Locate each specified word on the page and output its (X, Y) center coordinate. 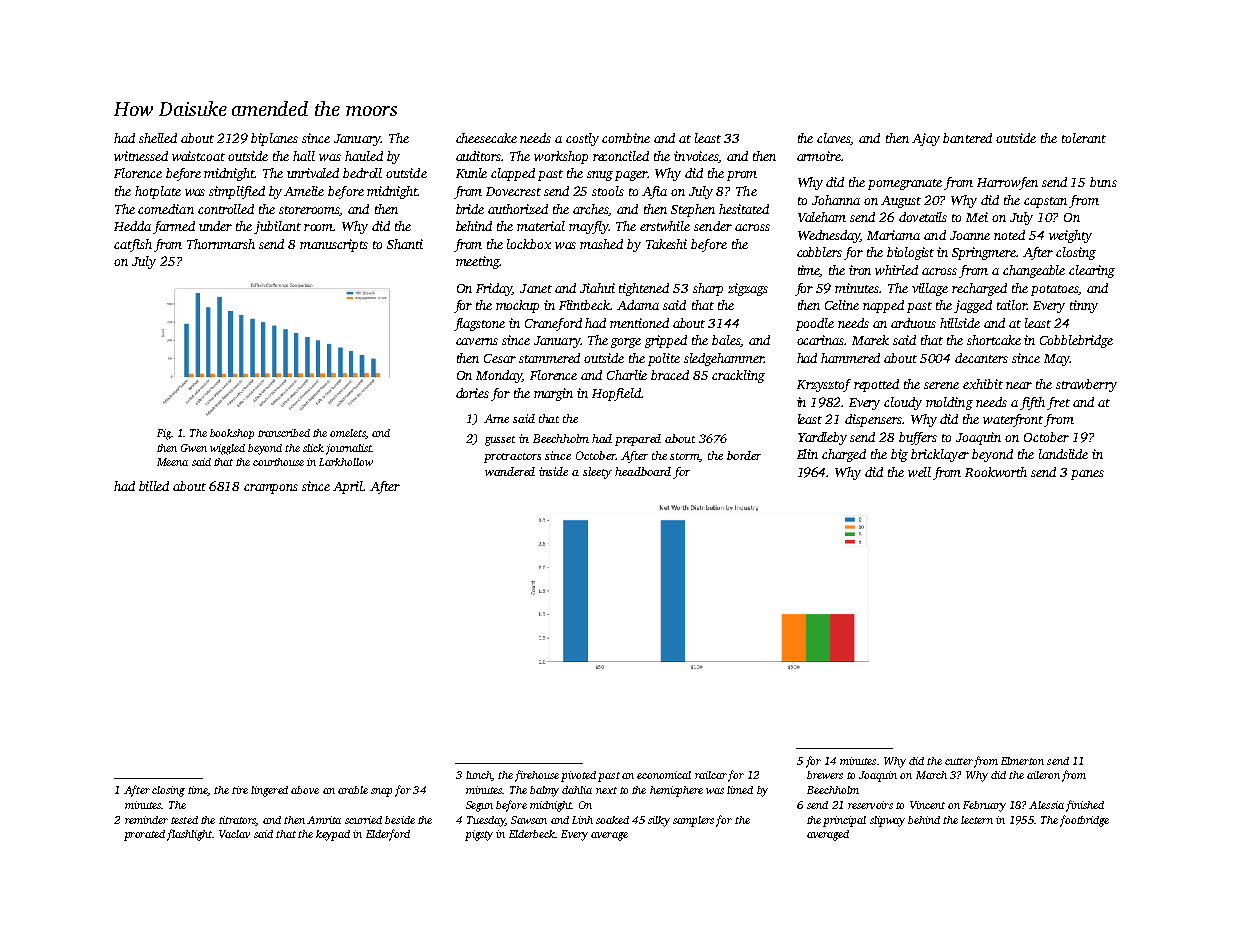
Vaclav (234, 834)
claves (834, 139)
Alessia (1046, 805)
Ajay (926, 139)
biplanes (274, 139)
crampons (271, 489)
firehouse (537, 776)
